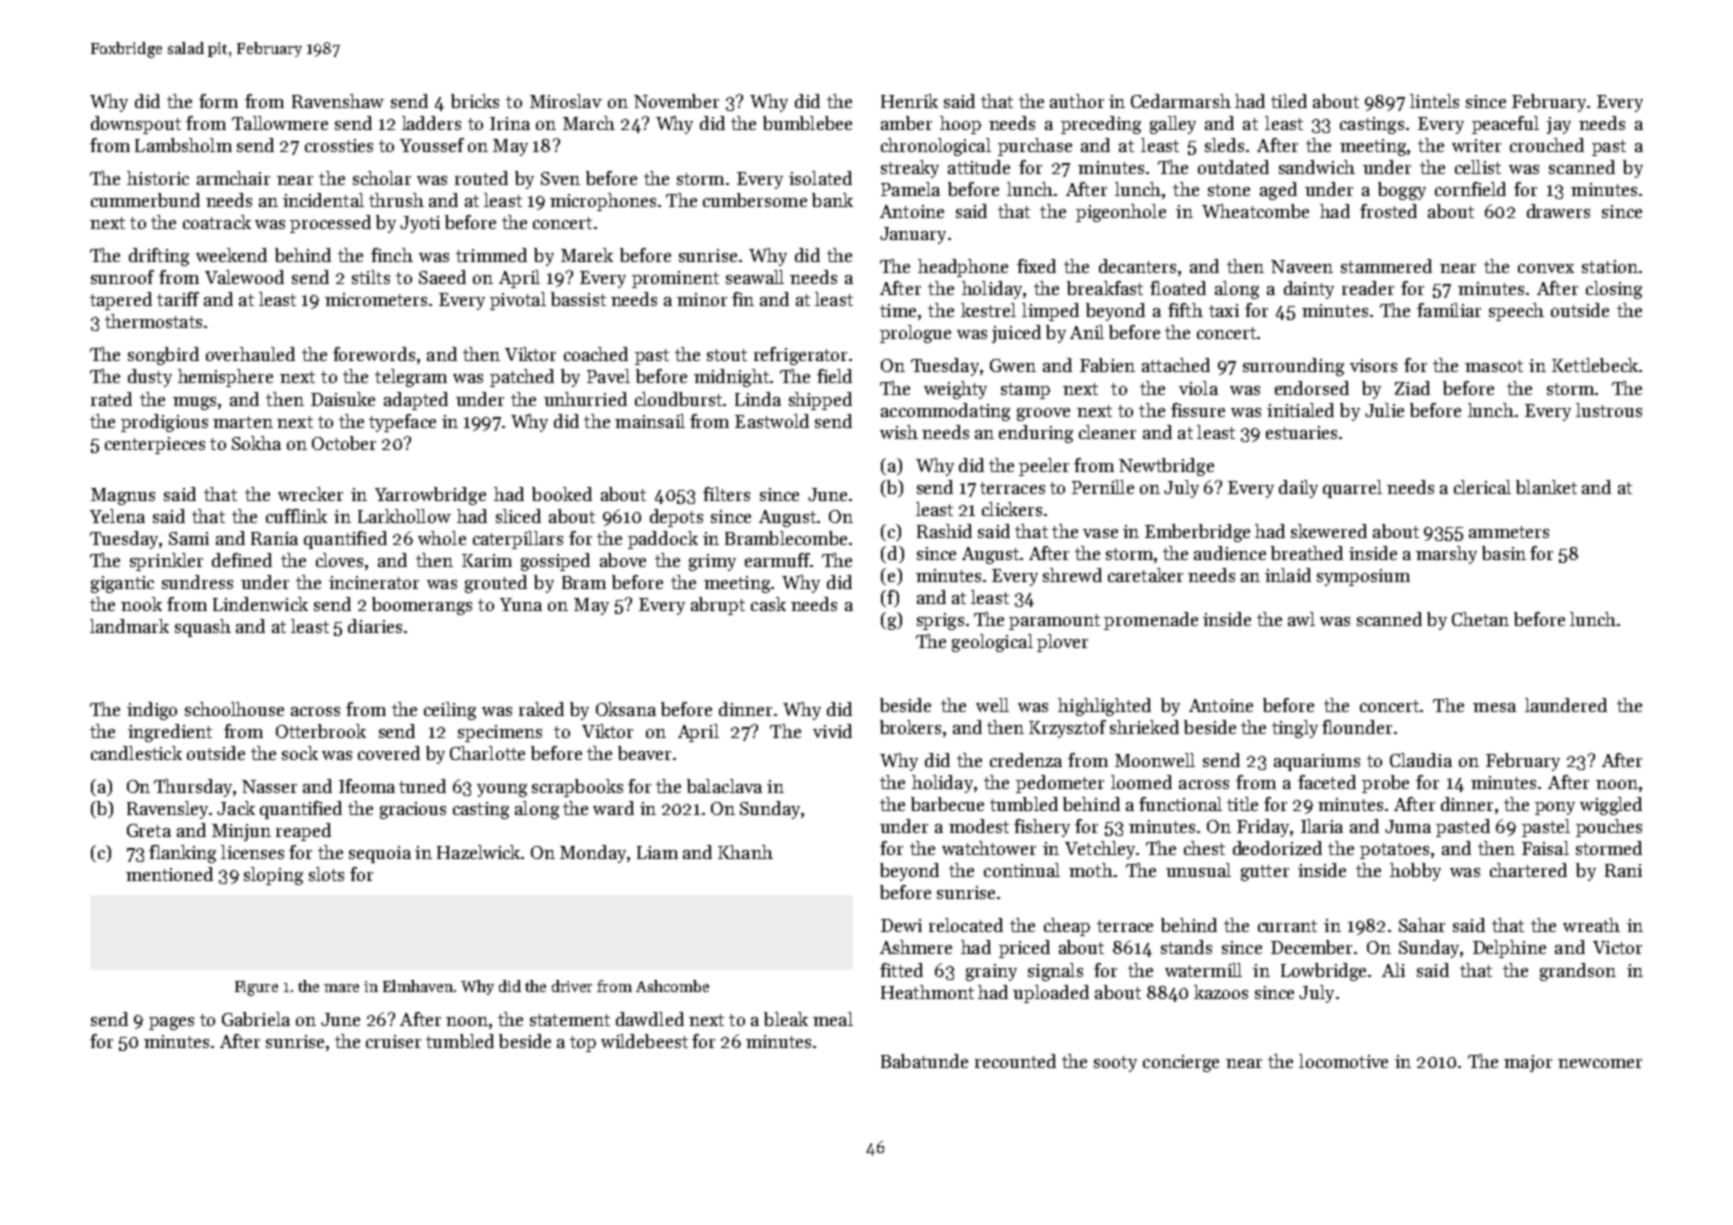  Describe the element at coordinates (913, 235) in the page. I see `January` at that location.
